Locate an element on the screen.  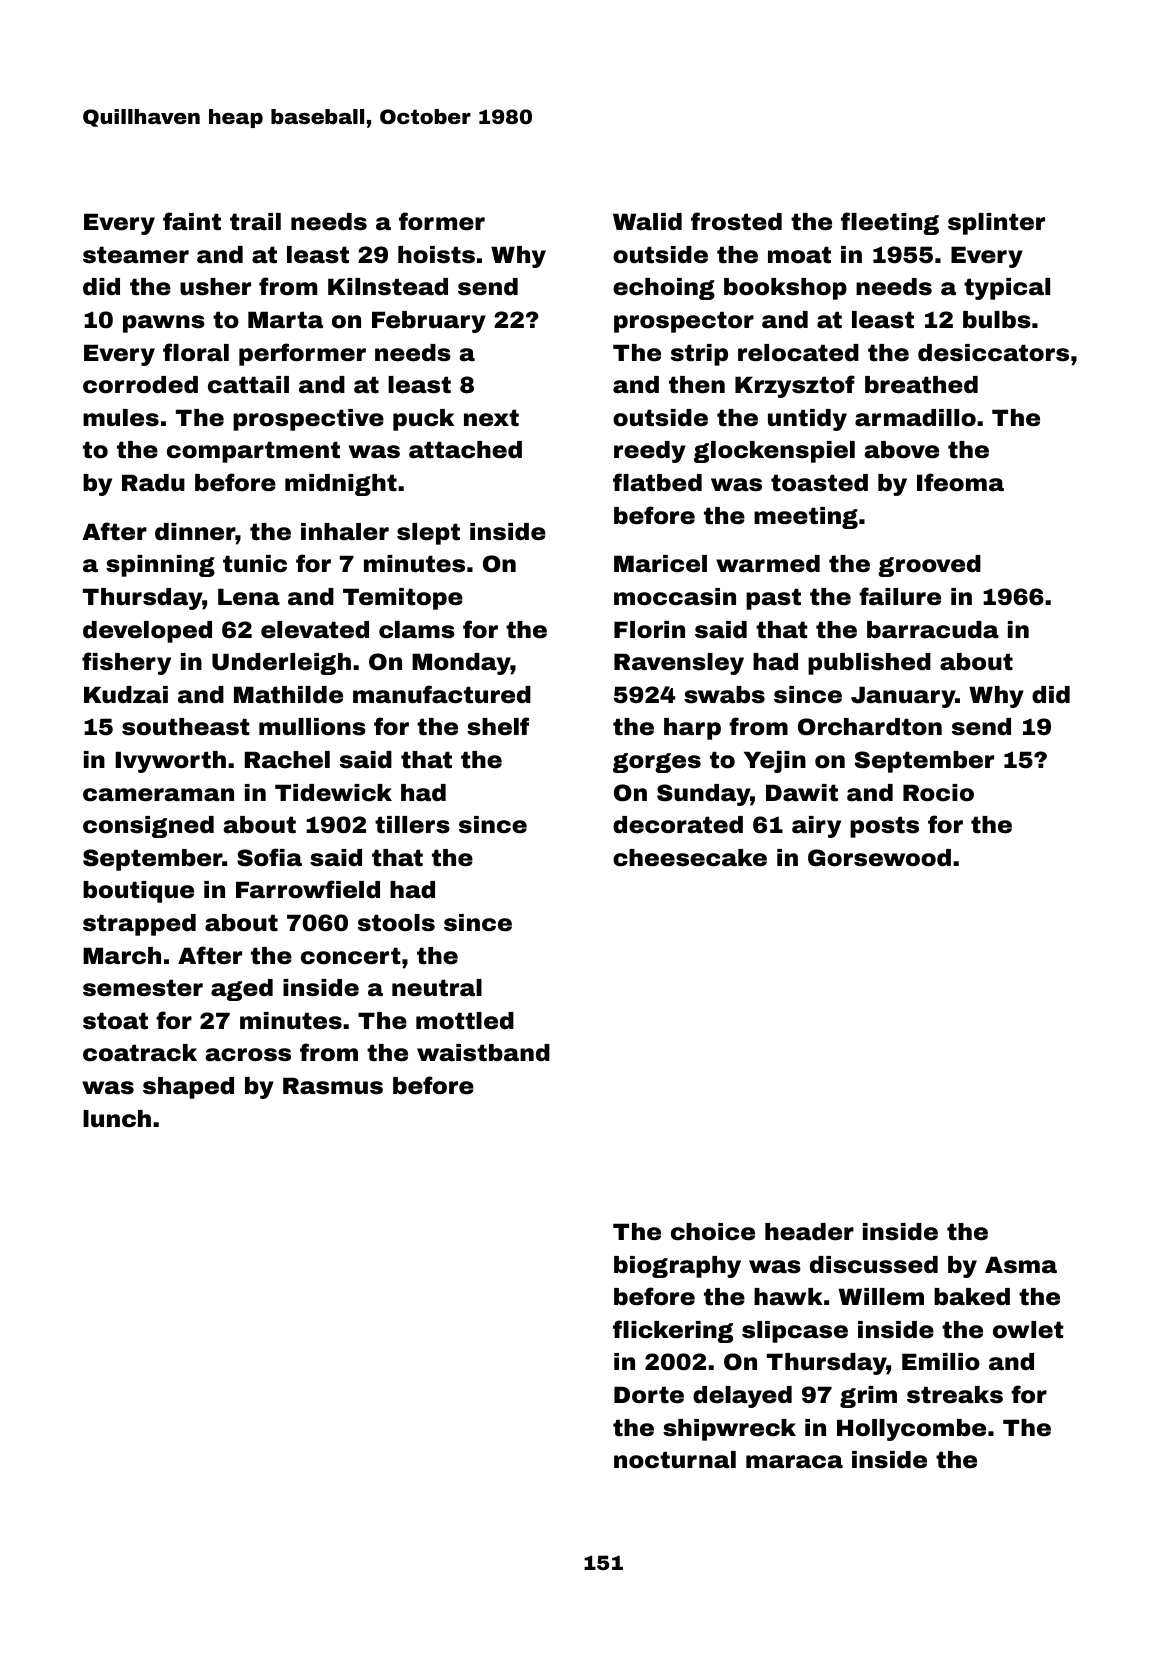
mottled is located at coordinates (465, 1021).
